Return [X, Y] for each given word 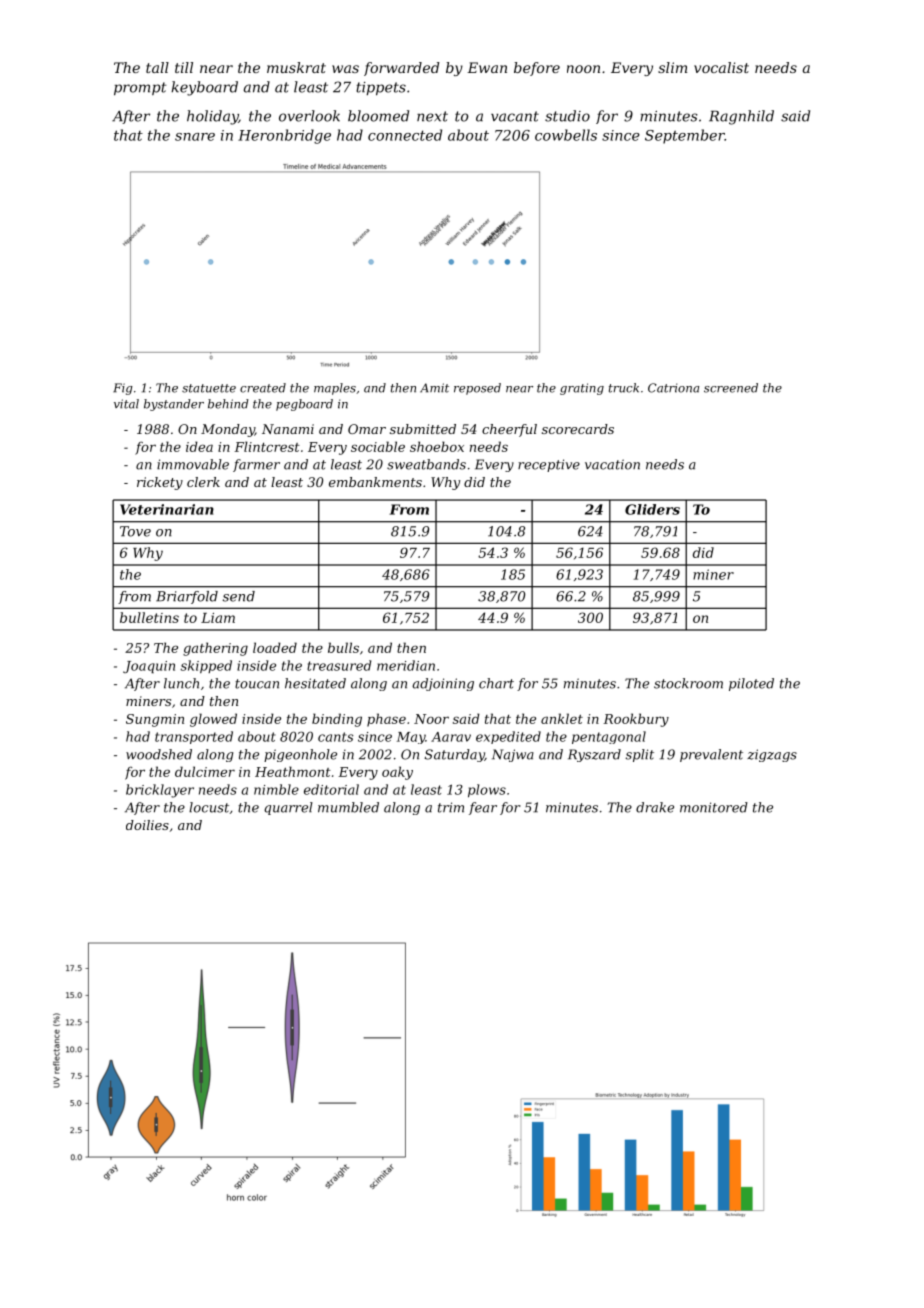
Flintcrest [267, 446]
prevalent [711, 755]
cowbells [566, 135]
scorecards [578, 429]
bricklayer [160, 791]
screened [731, 388]
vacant [515, 116]
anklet [562, 718]
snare [195, 137]
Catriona [673, 388]
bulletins [149, 617]
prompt [140, 88]
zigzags [772, 755]
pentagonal [609, 737]
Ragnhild [741, 117]
